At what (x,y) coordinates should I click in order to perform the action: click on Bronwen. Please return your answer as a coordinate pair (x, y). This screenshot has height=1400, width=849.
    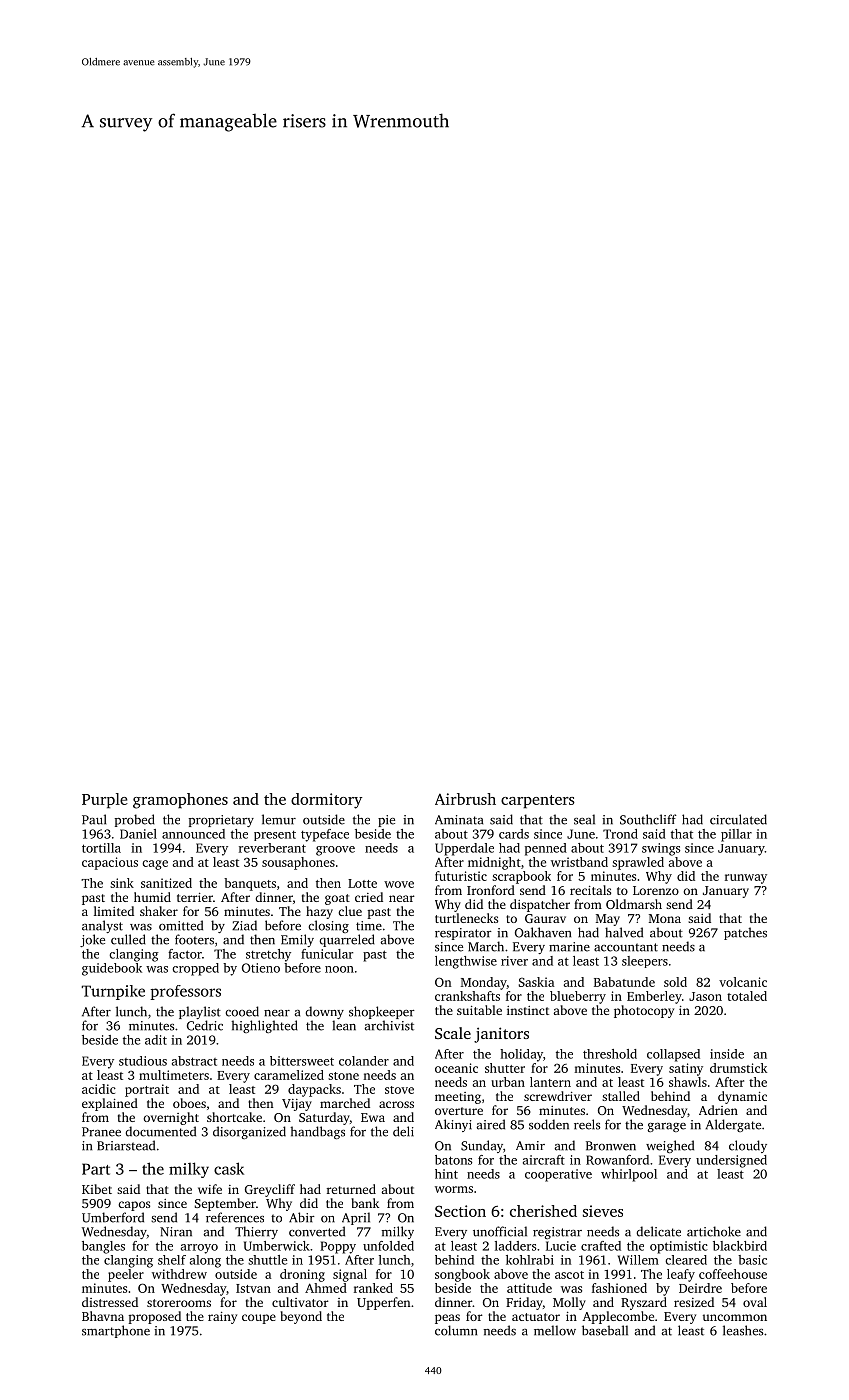
    Looking at the image, I should click on (611, 1146).
